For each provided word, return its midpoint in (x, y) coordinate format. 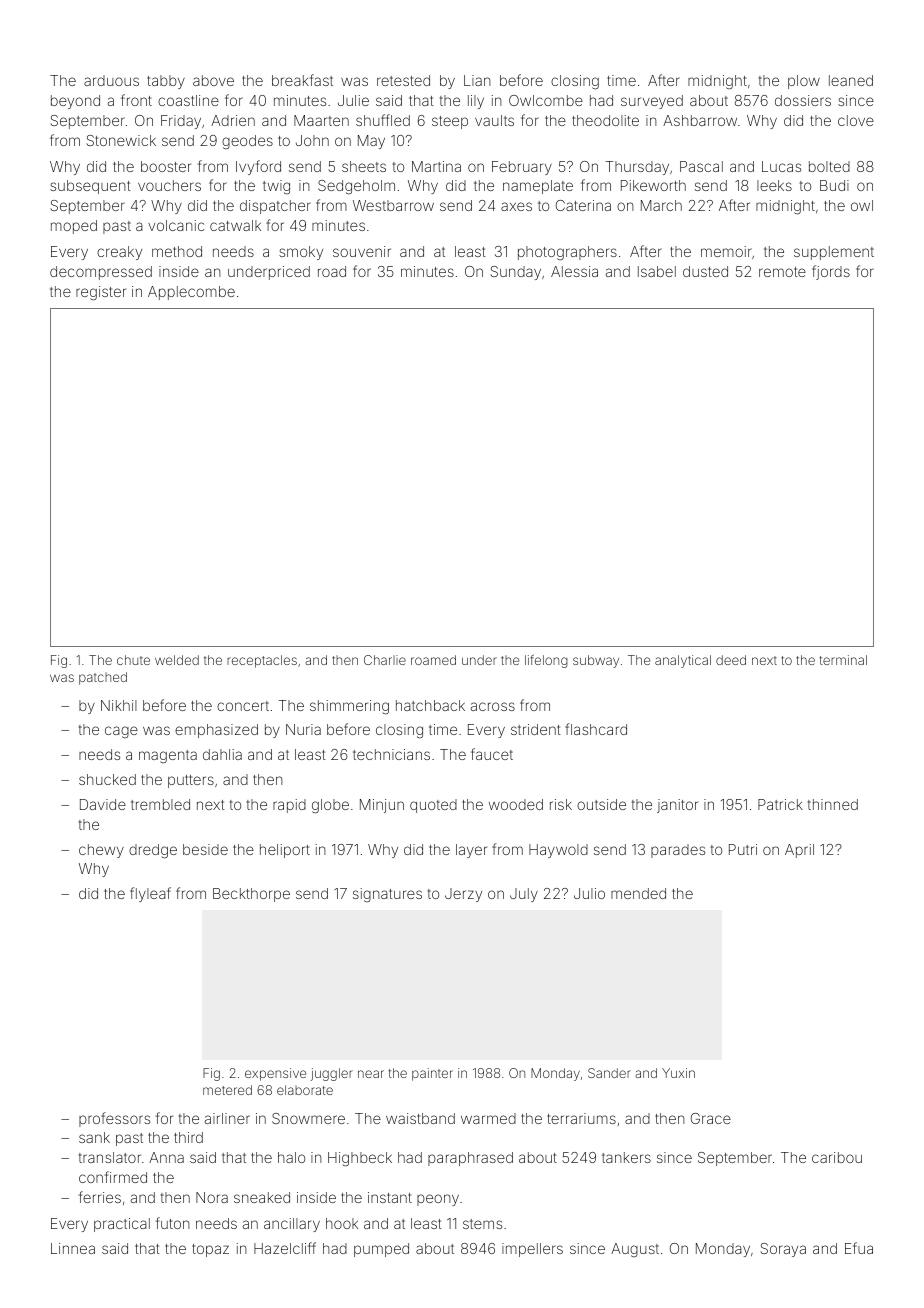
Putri (743, 849)
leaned (851, 80)
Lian (477, 80)
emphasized (216, 731)
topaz (210, 1250)
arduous (111, 80)
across (493, 706)
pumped (381, 1250)
